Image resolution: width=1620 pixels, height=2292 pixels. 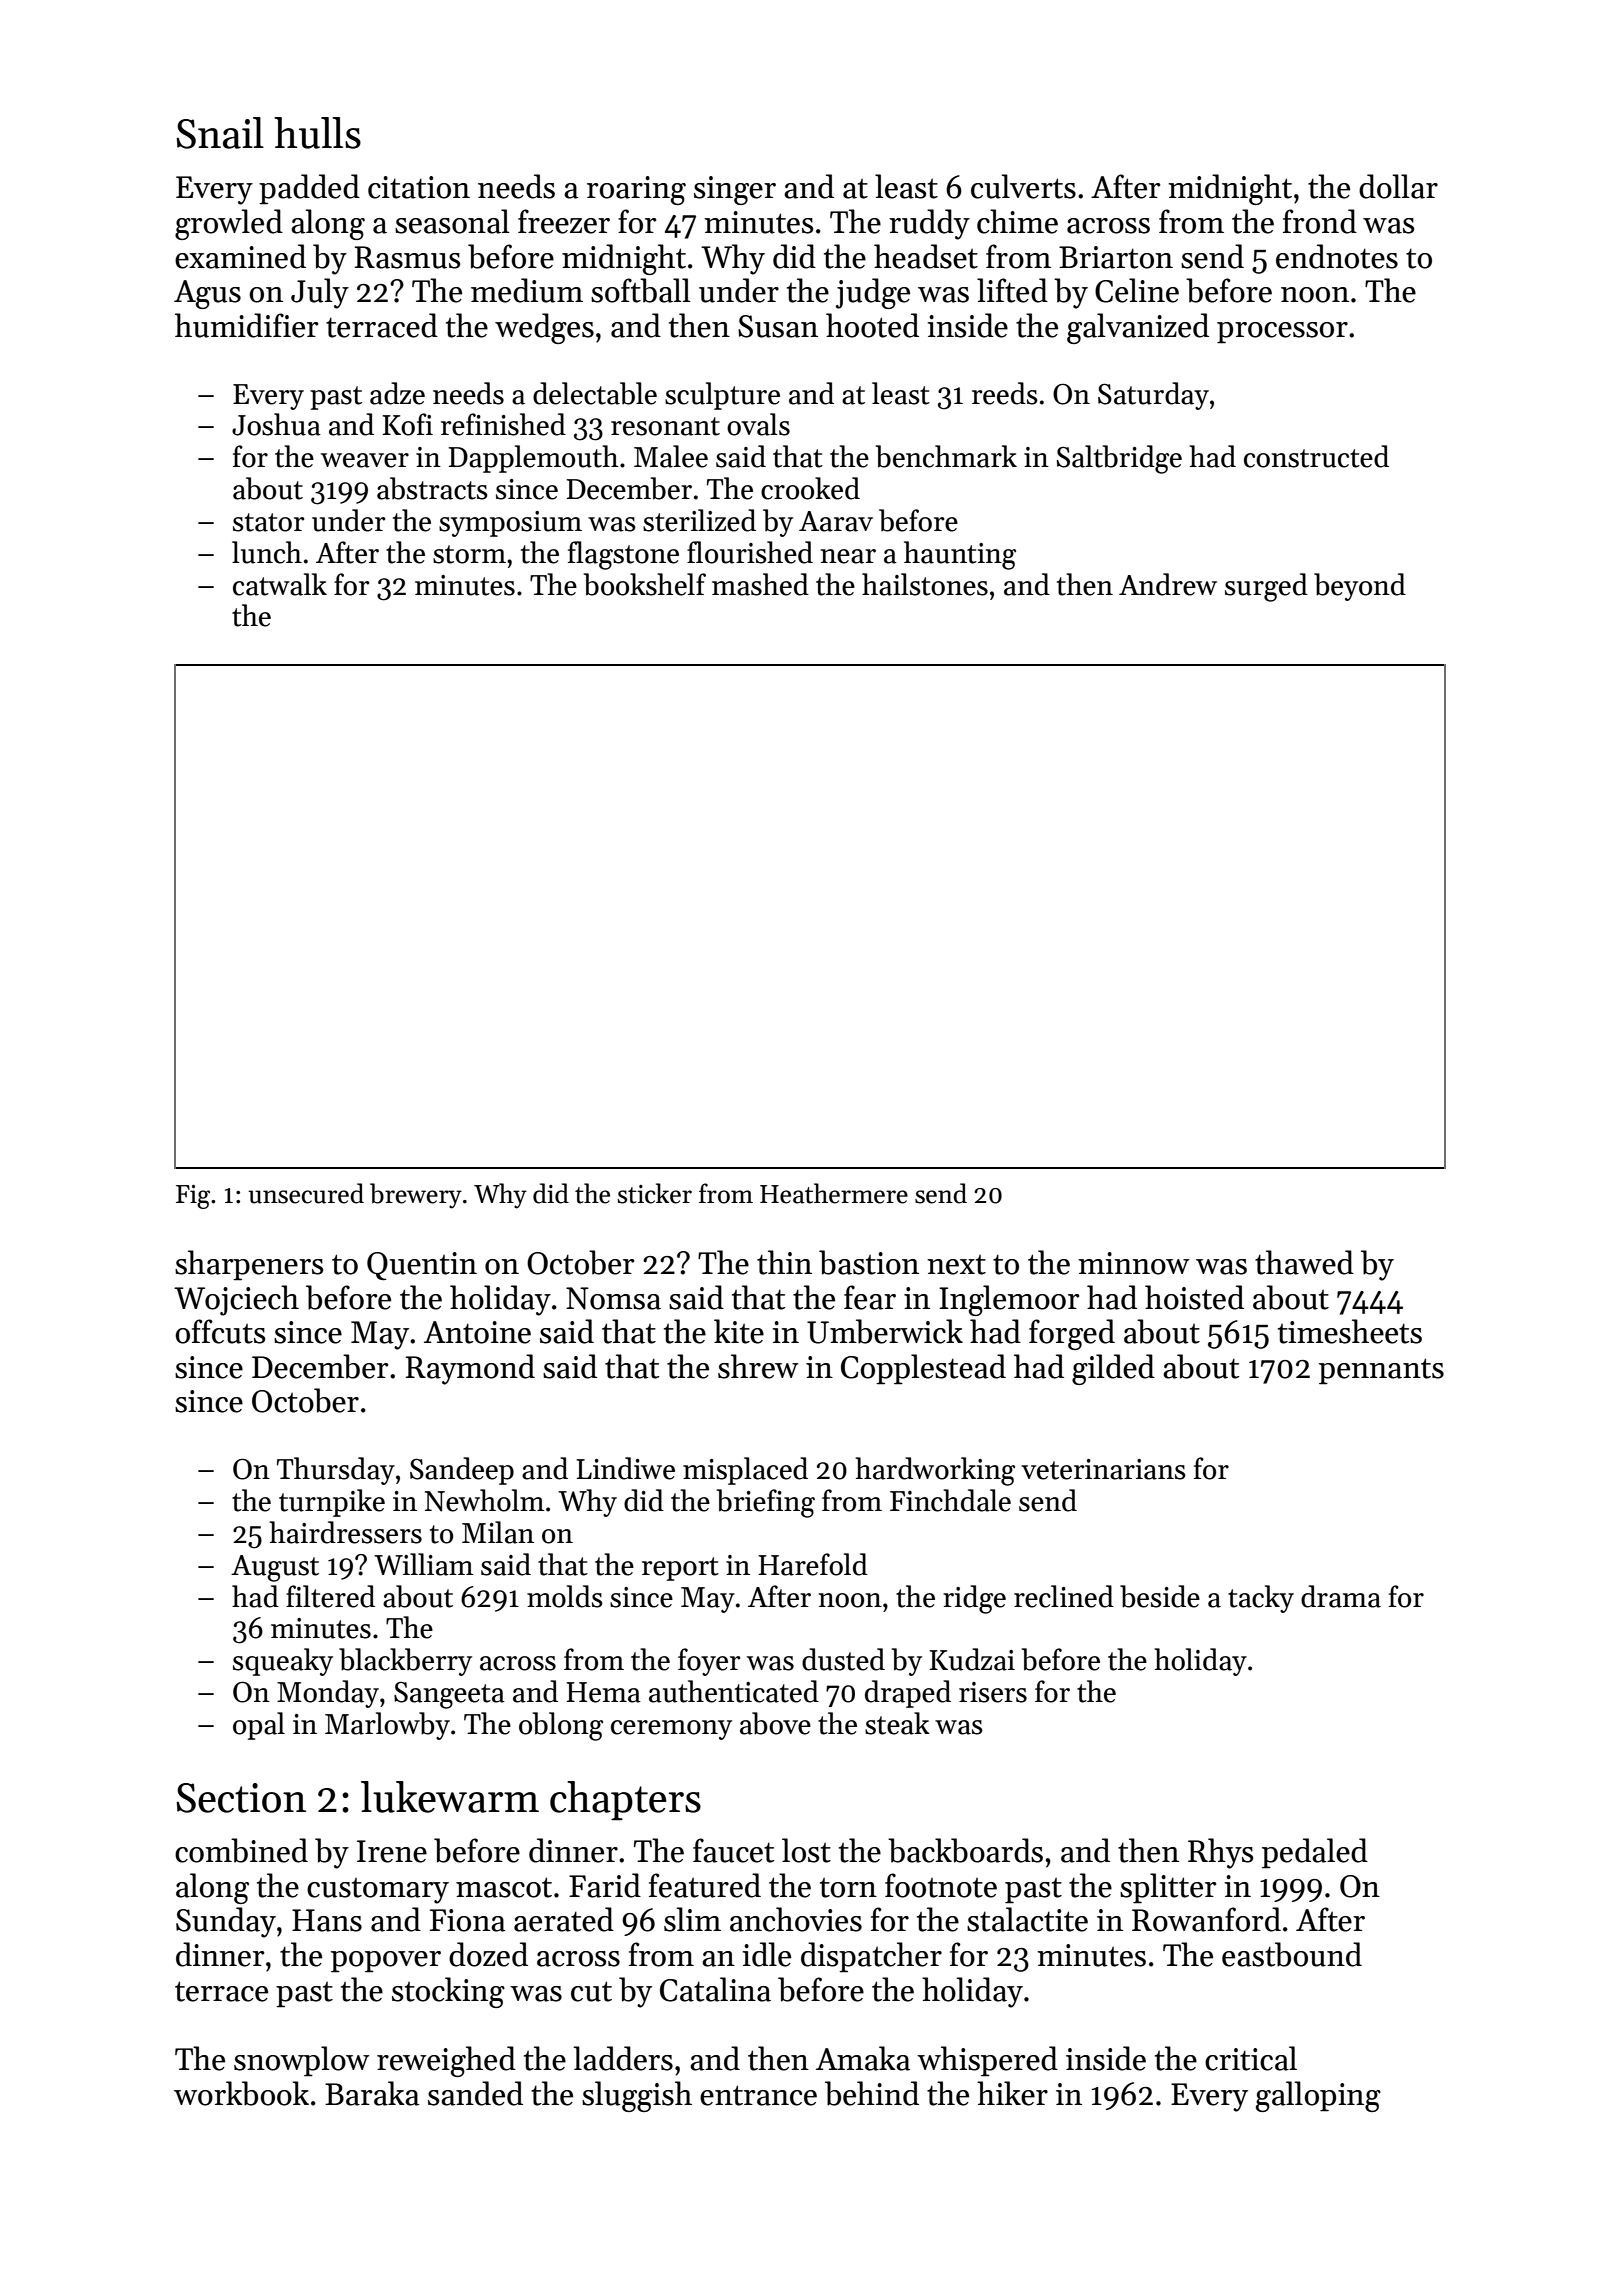 What do you see at coordinates (1318, 2096) in the document?
I see `galloping` at bounding box center [1318, 2096].
